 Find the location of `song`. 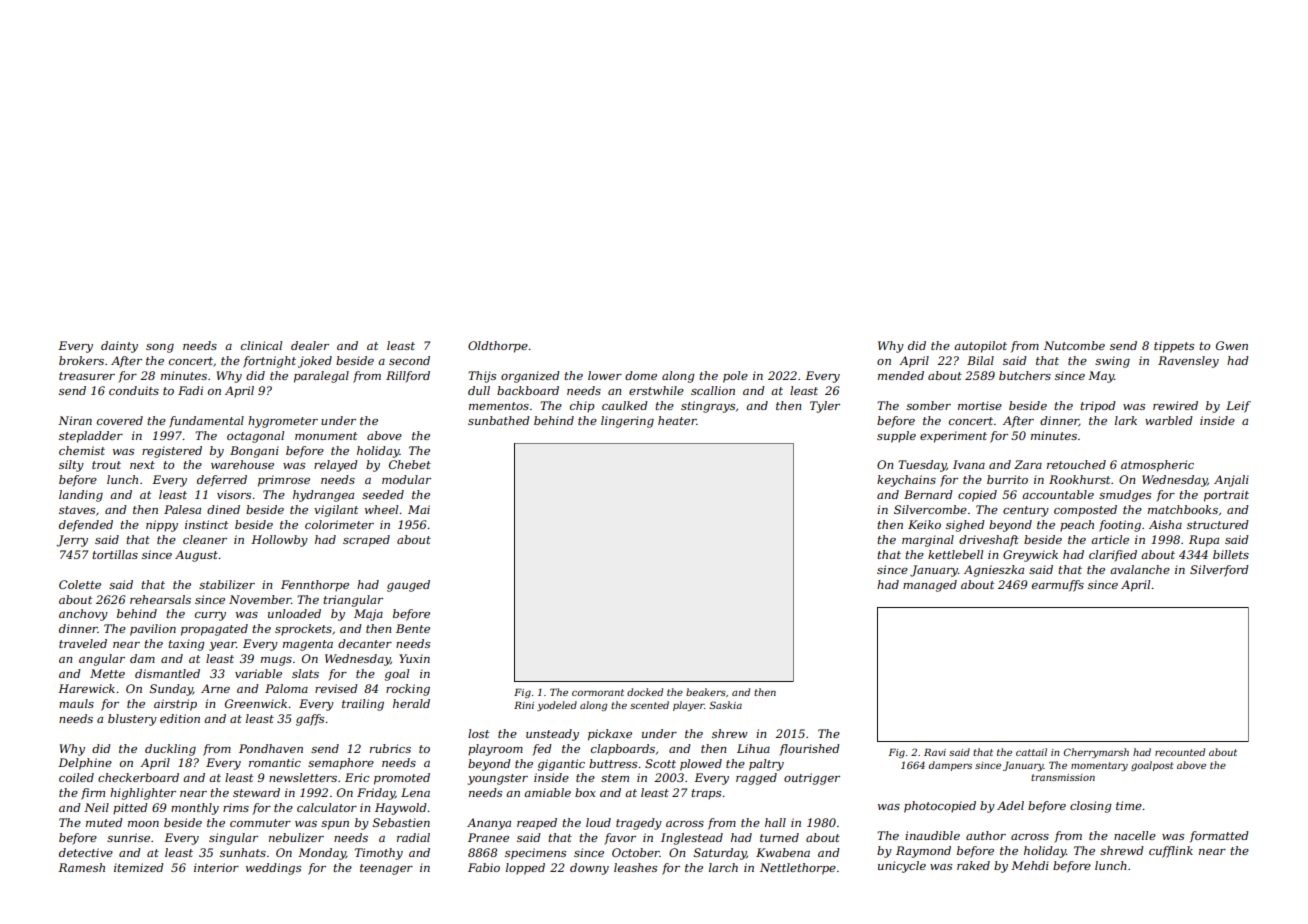

song is located at coordinates (160, 348).
